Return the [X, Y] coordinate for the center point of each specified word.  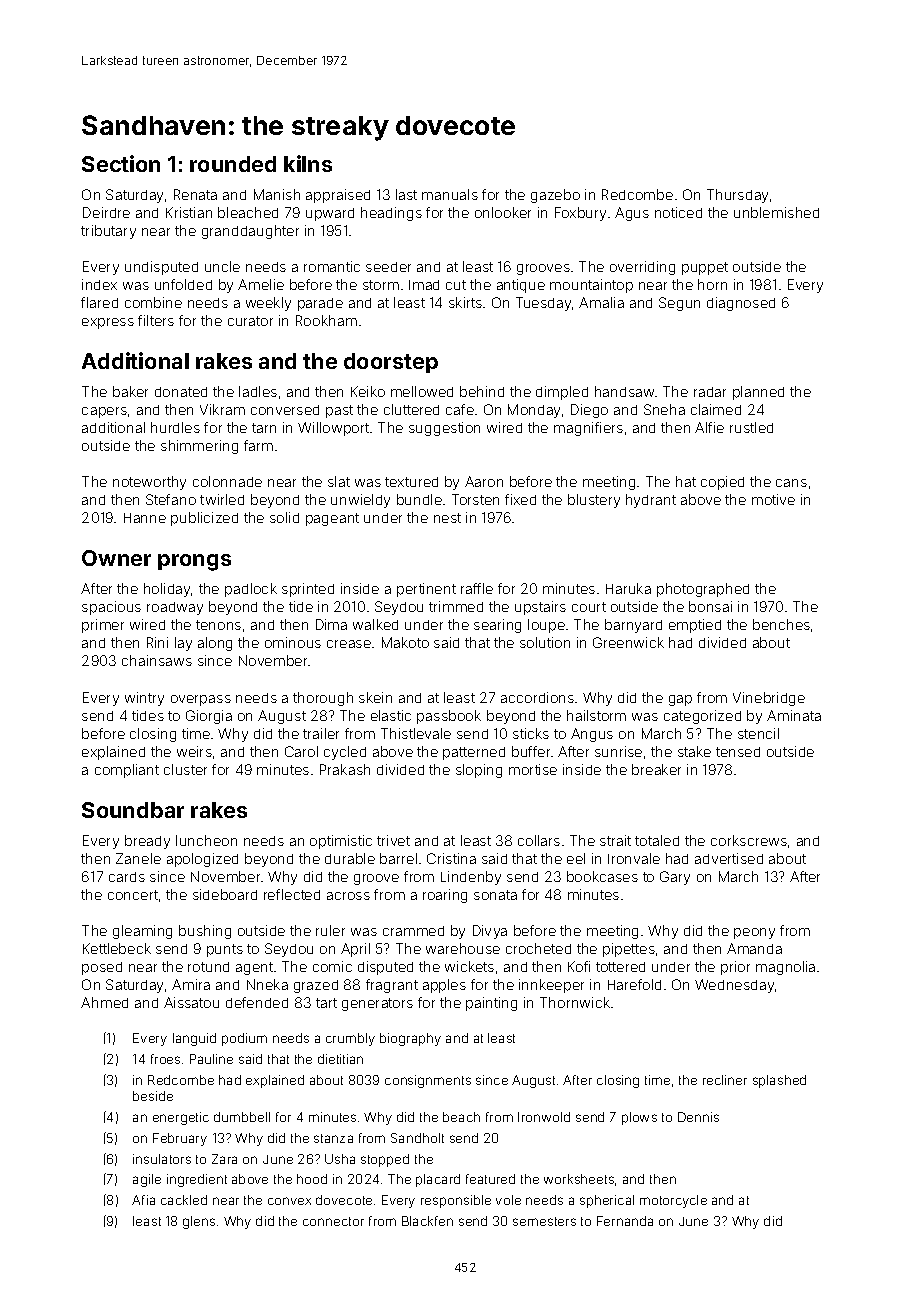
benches [781, 624]
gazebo [555, 196]
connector [333, 1221]
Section [121, 163]
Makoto [405, 642]
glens [199, 1222]
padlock [251, 590]
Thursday [737, 196]
